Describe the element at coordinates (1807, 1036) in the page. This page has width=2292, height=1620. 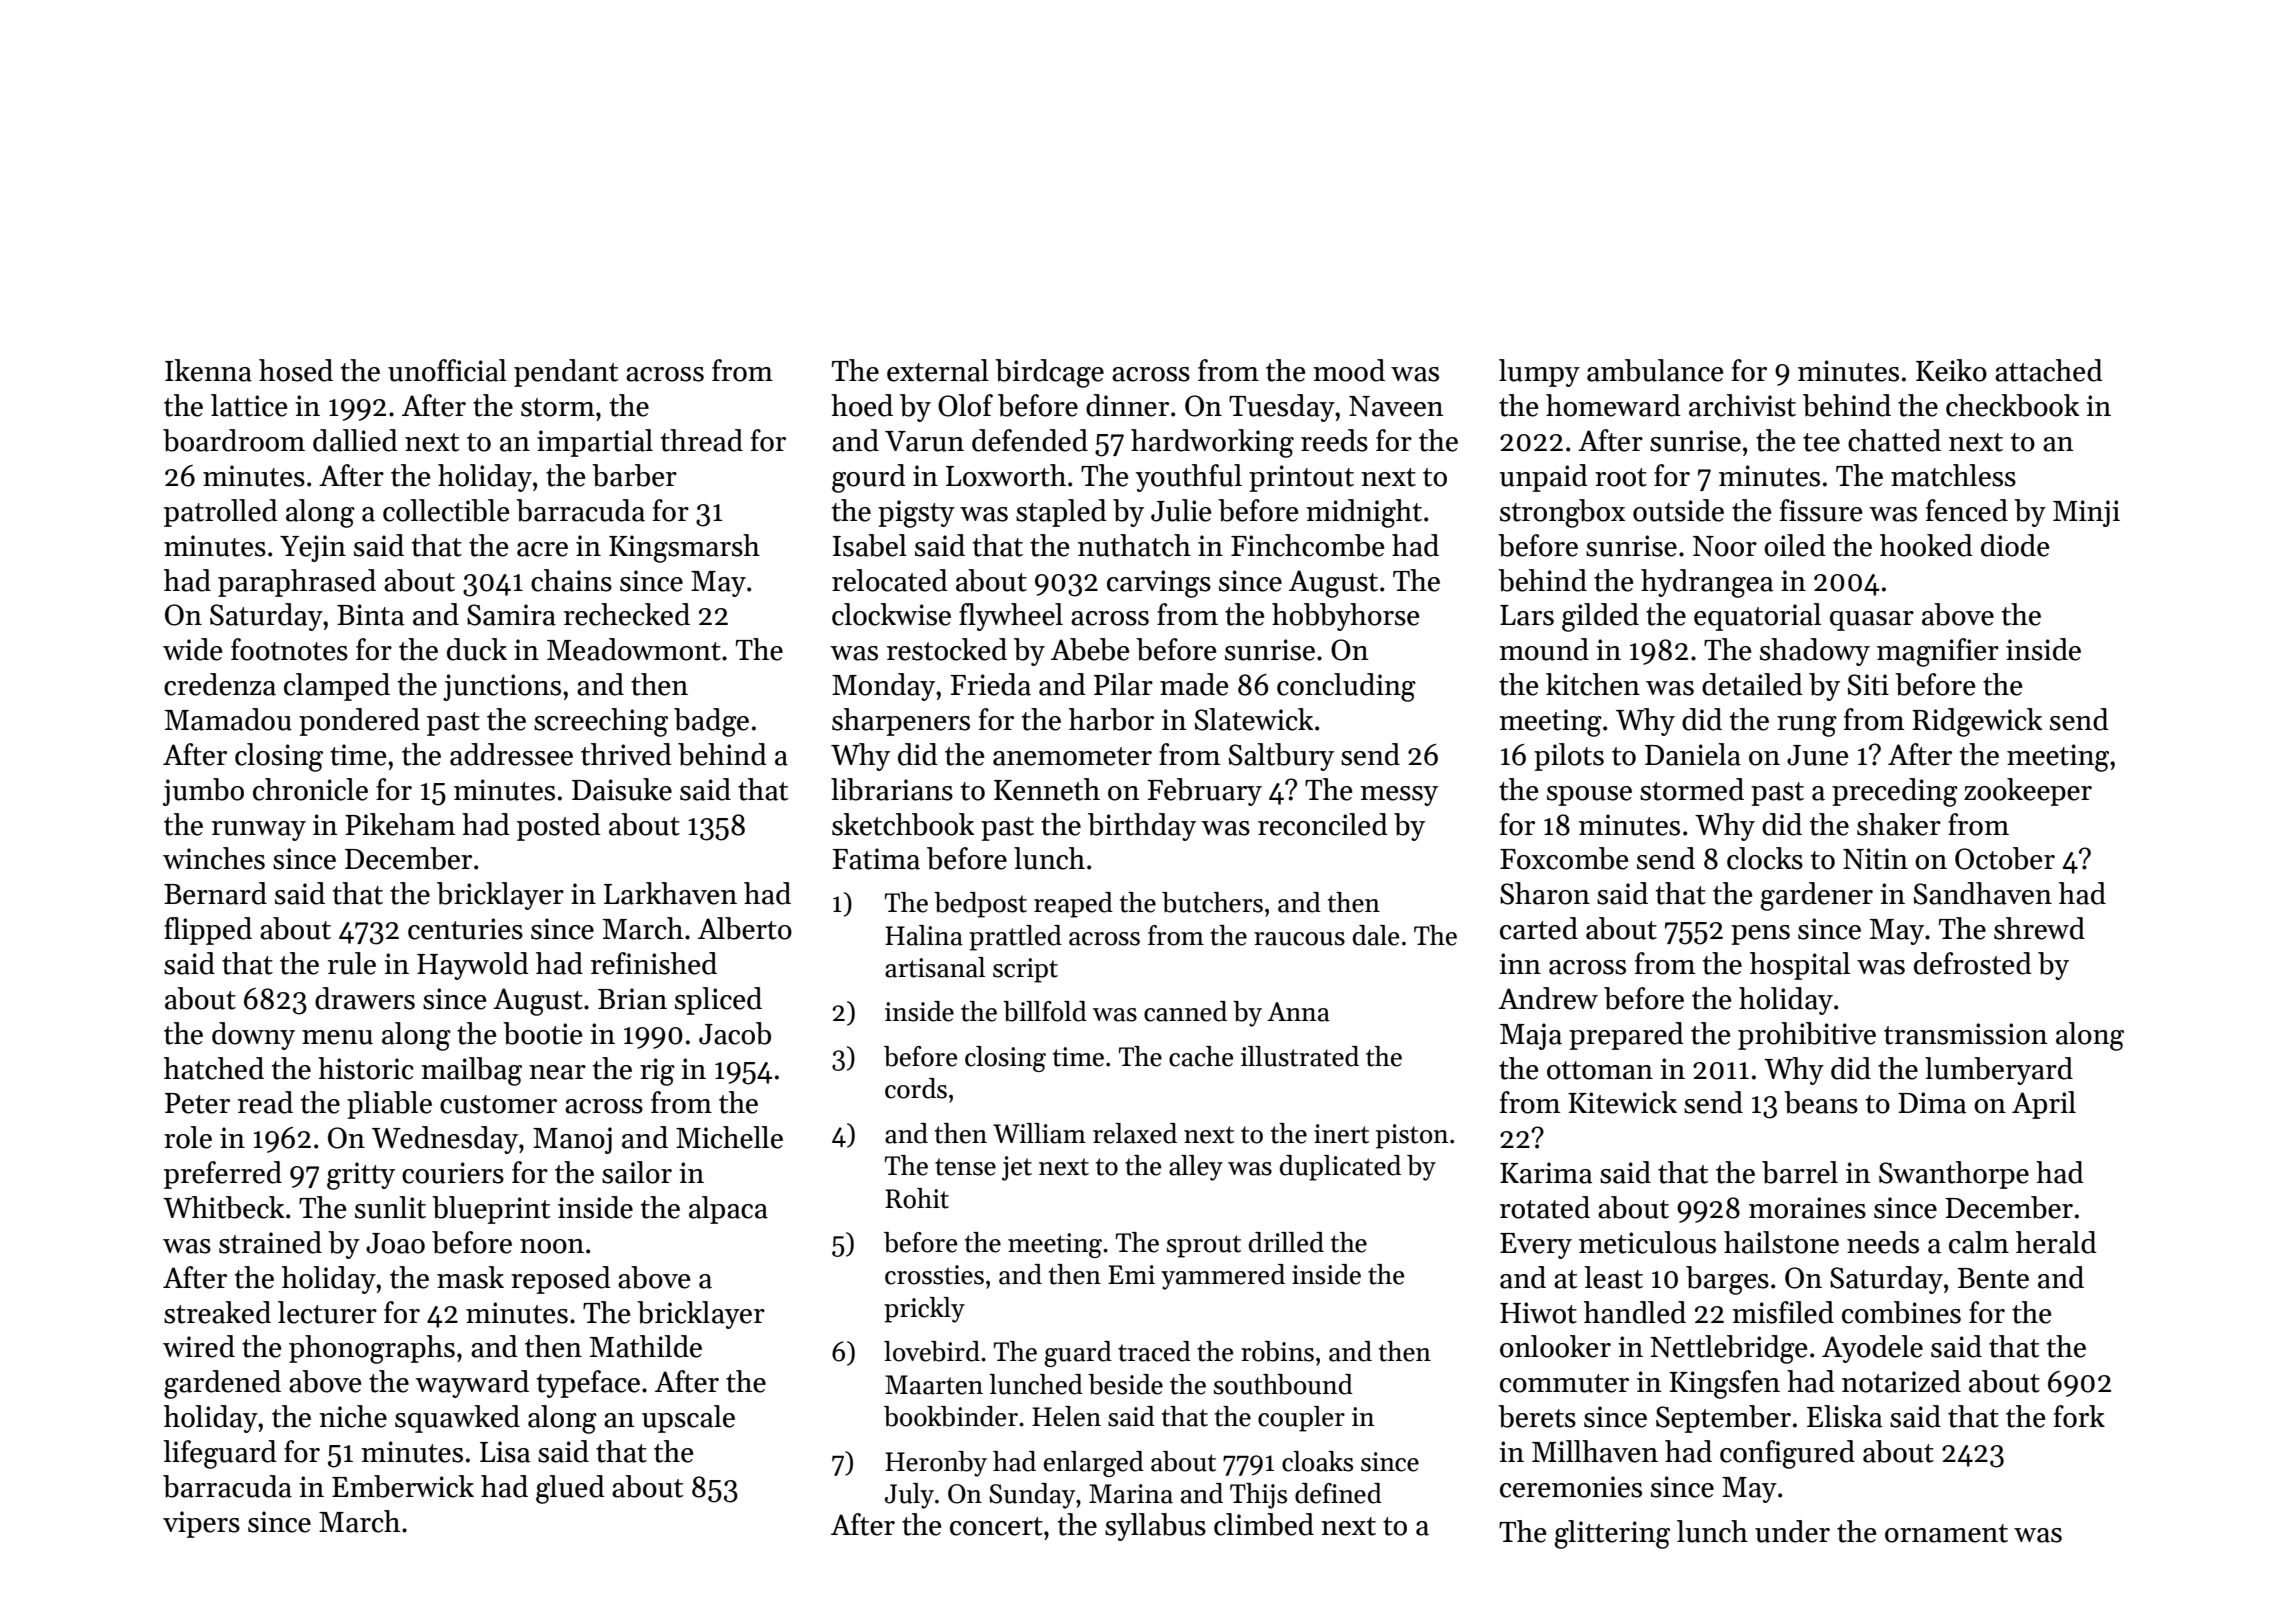
I see `prohibitive` at that location.
